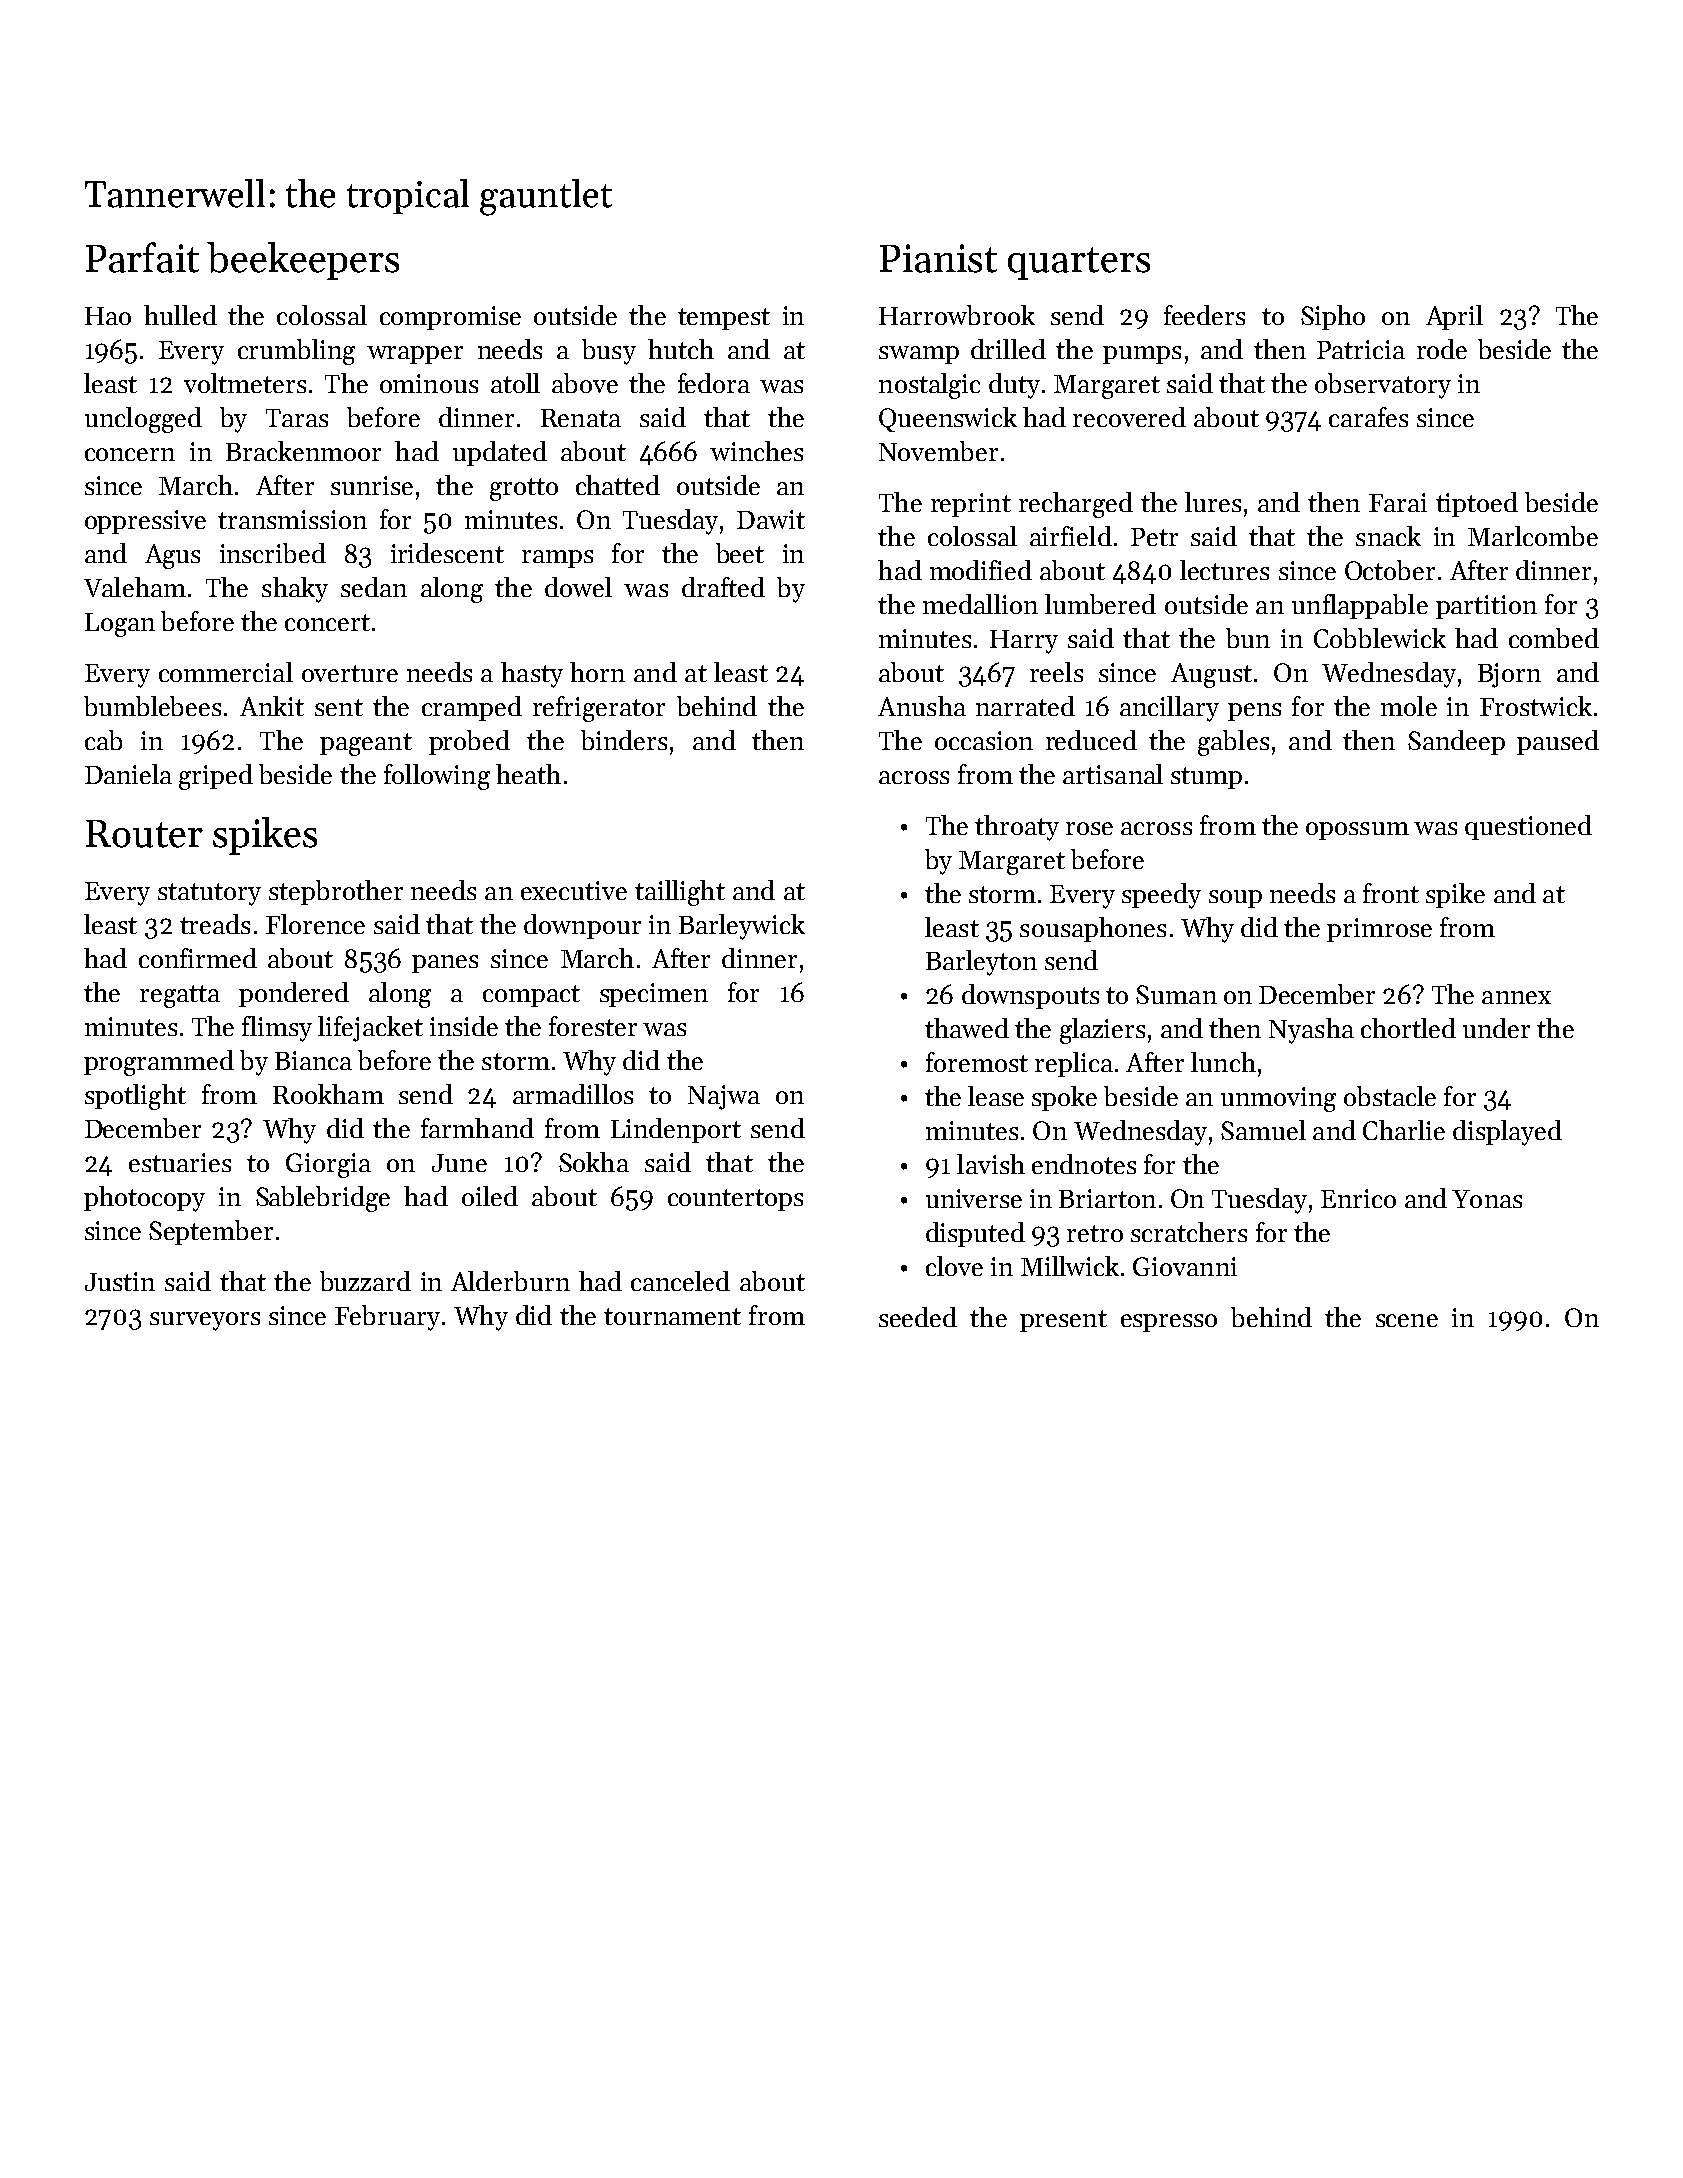 This screenshot has width=1683, height=2178. Describe the element at coordinates (477, 1128) in the screenshot. I see `farmhand` at that location.
